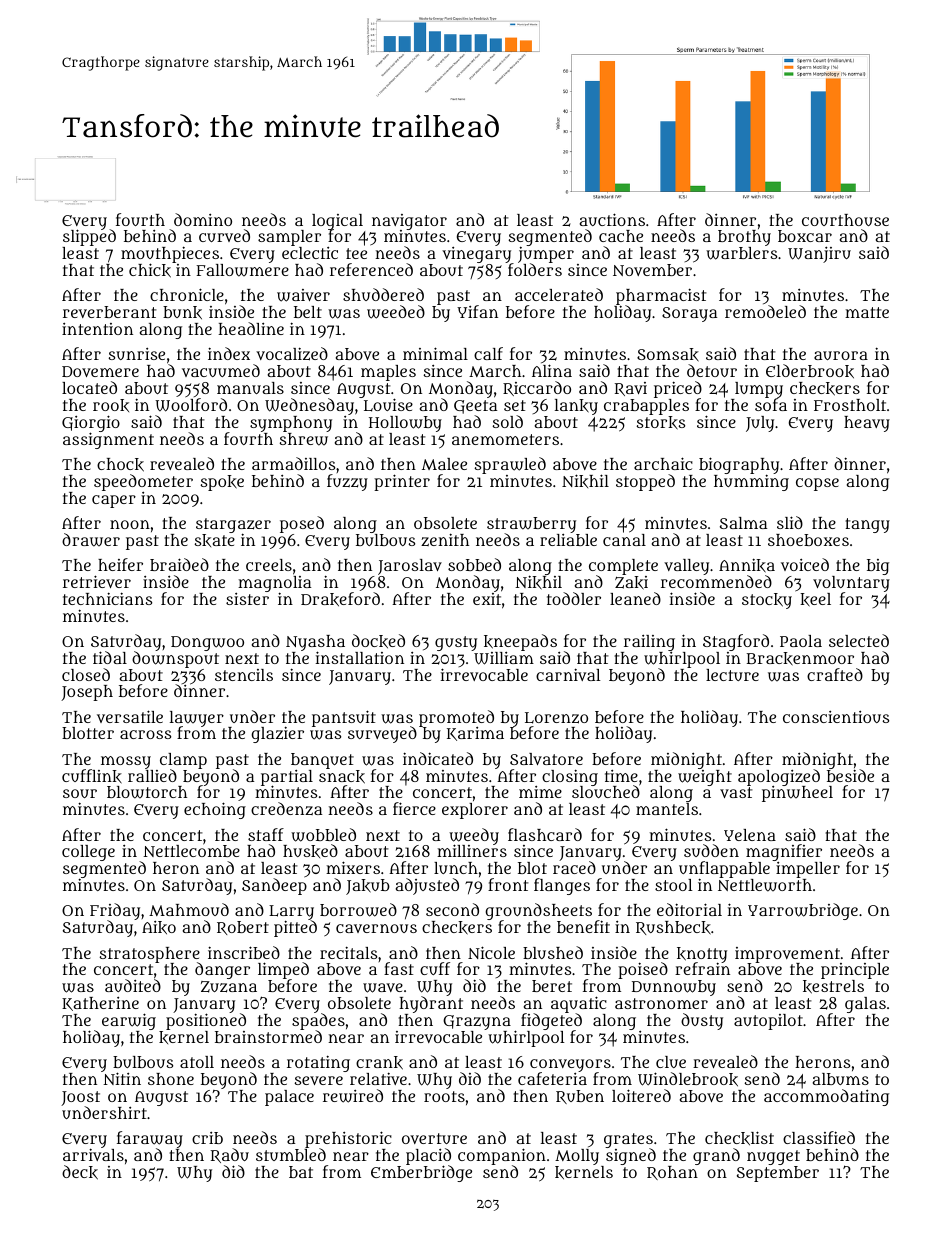 The height and width of the document is (1233, 952). Describe the element at coordinates (182, 312) in the document. I see `bunk` at that location.
